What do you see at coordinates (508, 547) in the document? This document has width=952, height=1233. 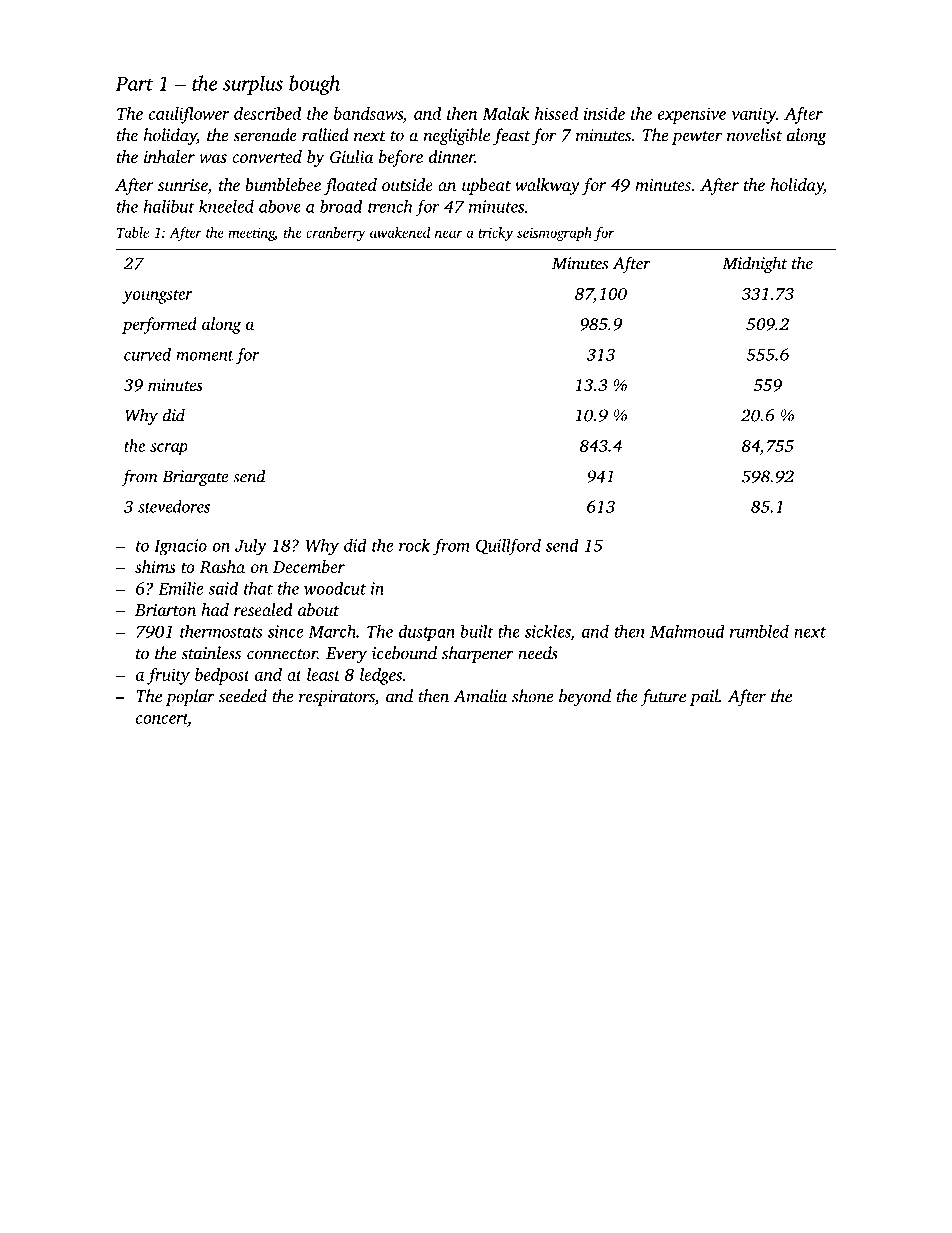 I see `Quillford` at bounding box center [508, 547].
